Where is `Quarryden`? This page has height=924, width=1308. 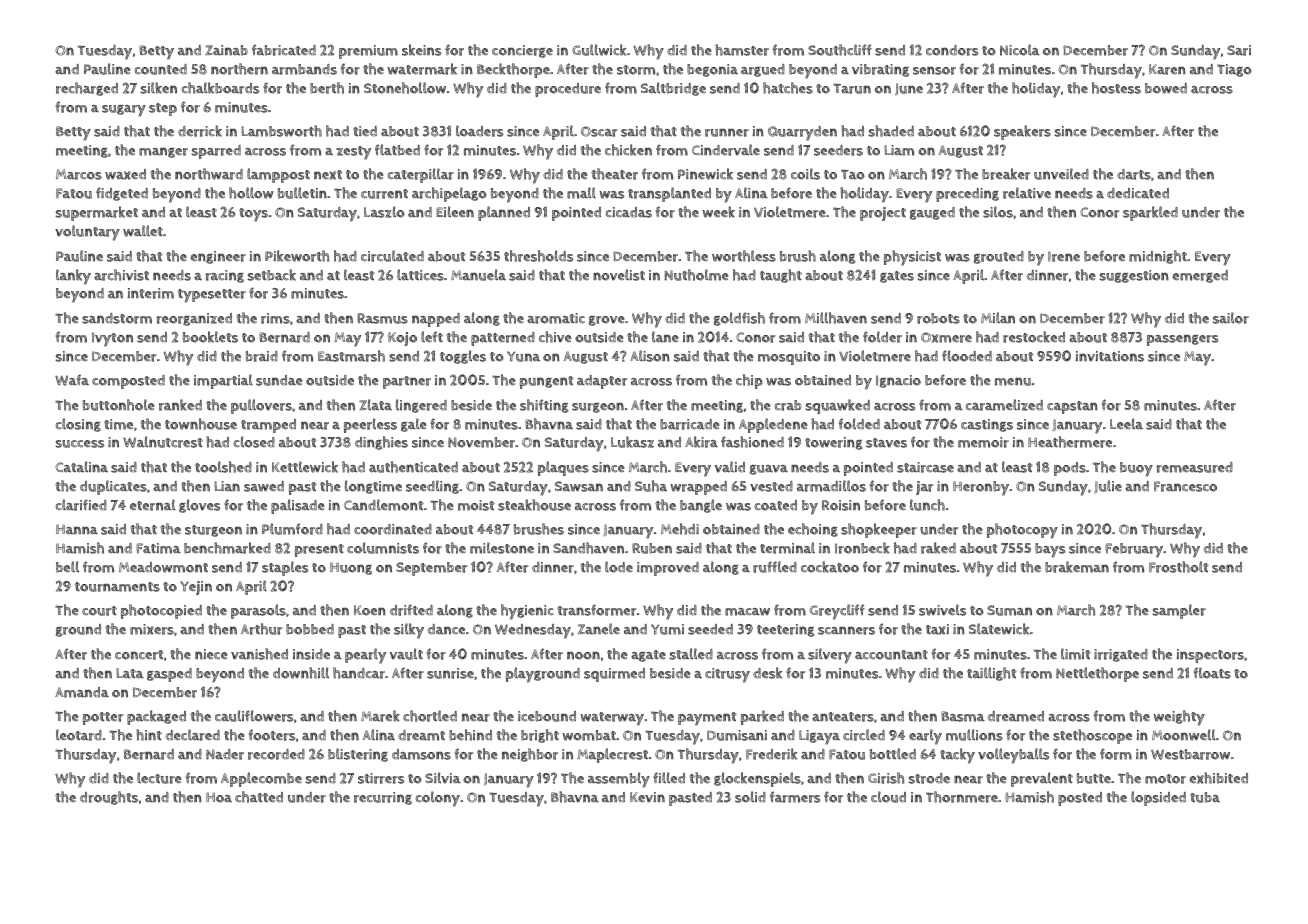 Quarryden is located at coordinates (802, 133).
